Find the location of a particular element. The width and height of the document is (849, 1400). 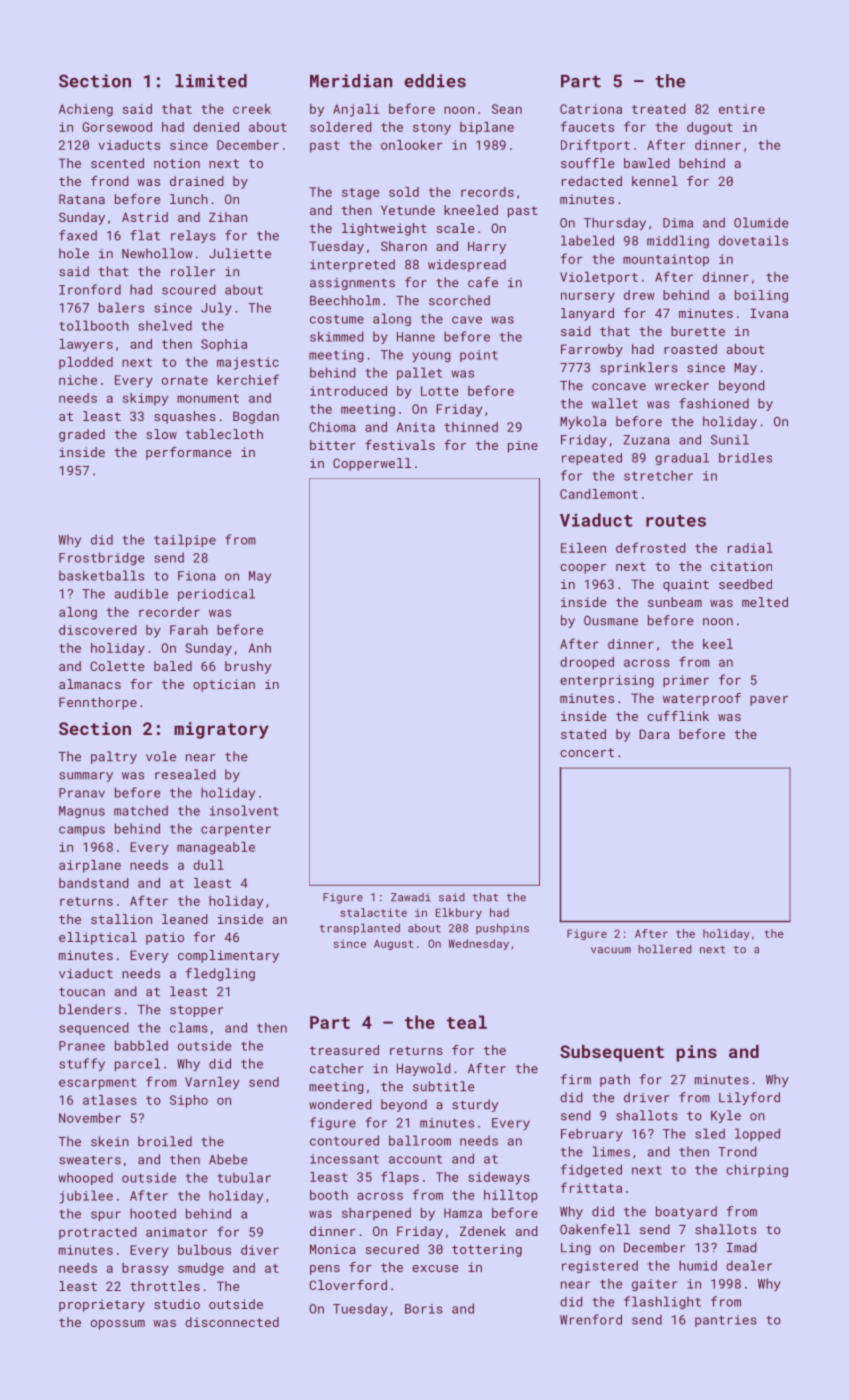

sideways is located at coordinates (499, 1178).
